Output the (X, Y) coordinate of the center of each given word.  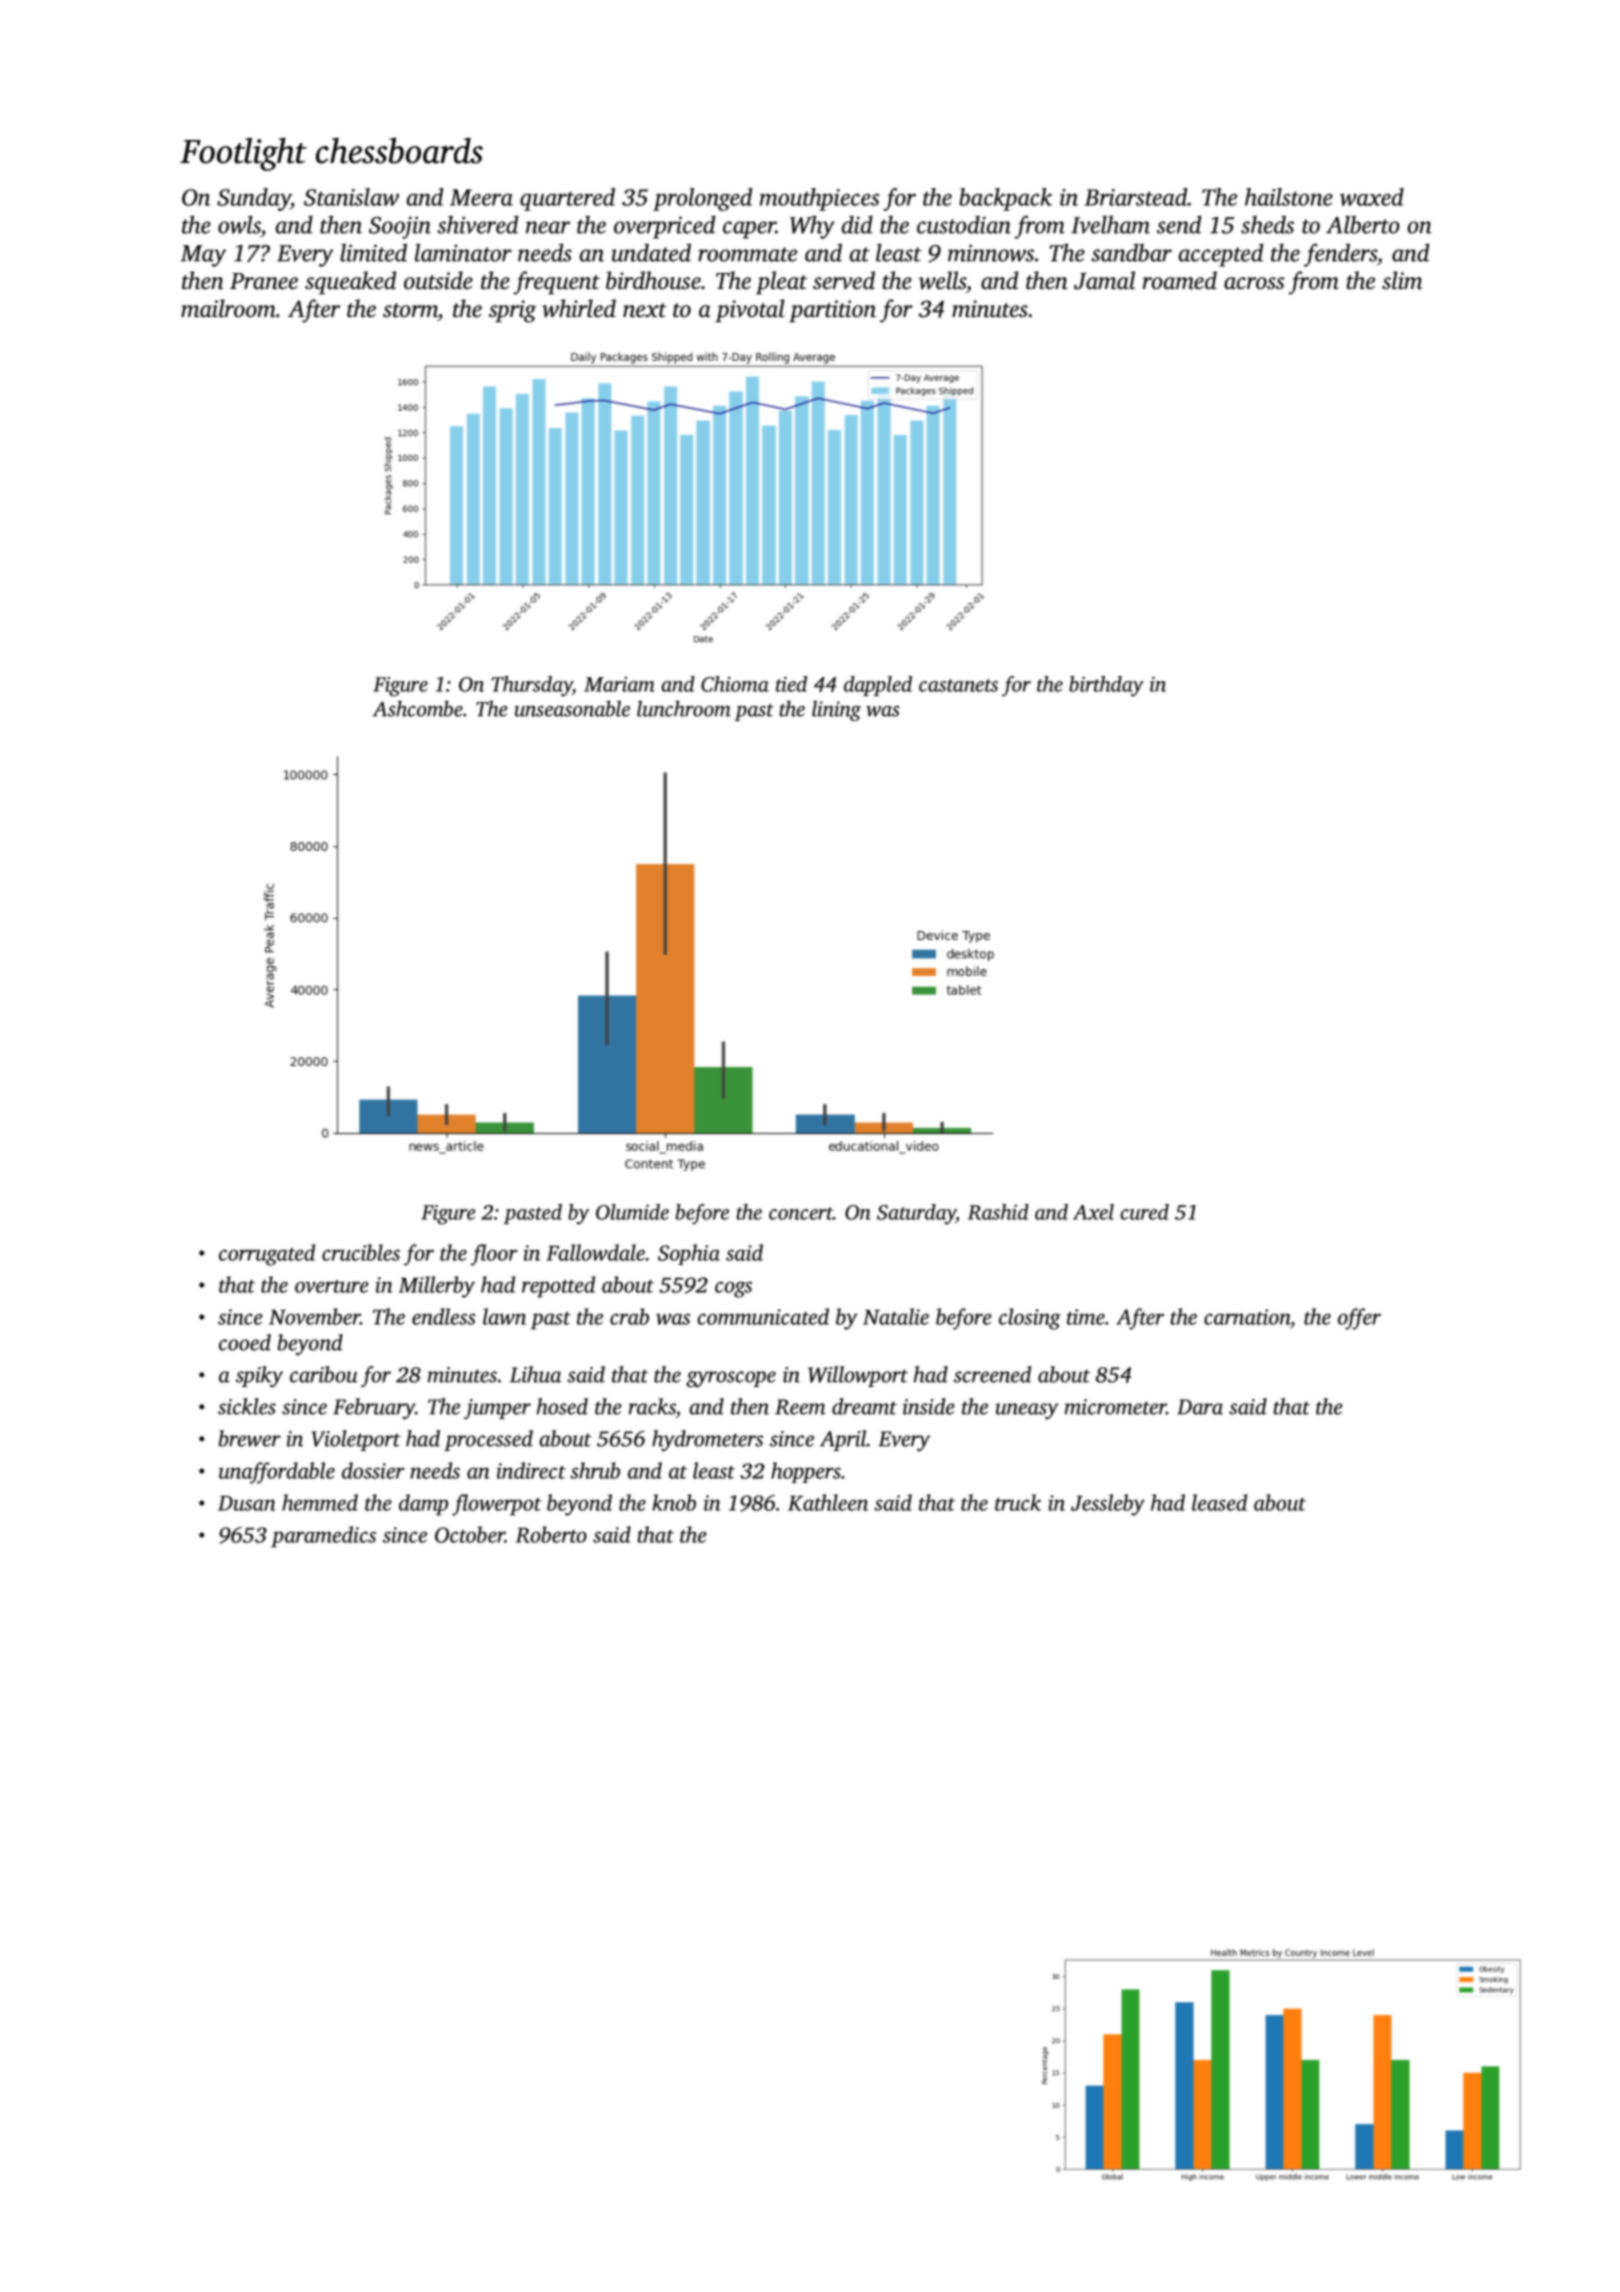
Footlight (243, 154)
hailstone (1289, 197)
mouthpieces (819, 199)
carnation (1247, 1317)
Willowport (858, 1376)
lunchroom (684, 708)
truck (1018, 1502)
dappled (878, 686)
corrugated (267, 1255)
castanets (958, 685)
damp (423, 1505)
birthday (1106, 686)
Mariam (619, 684)
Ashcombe (418, 708)
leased (1219, 1502)
